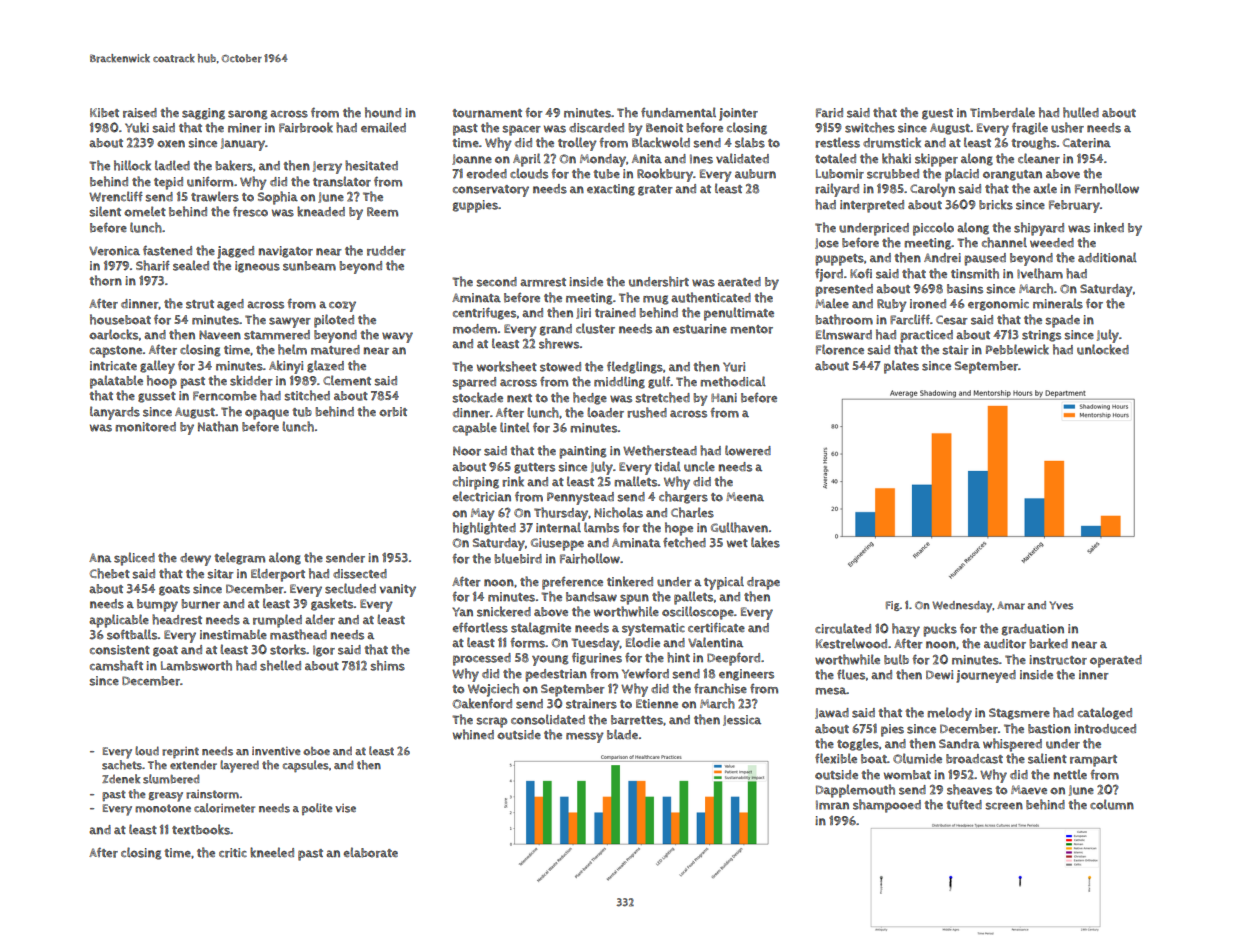  What do you see at coordinates (765, 542) in the screenshot?
I see `lakes` at bounding box center [765, 542].
